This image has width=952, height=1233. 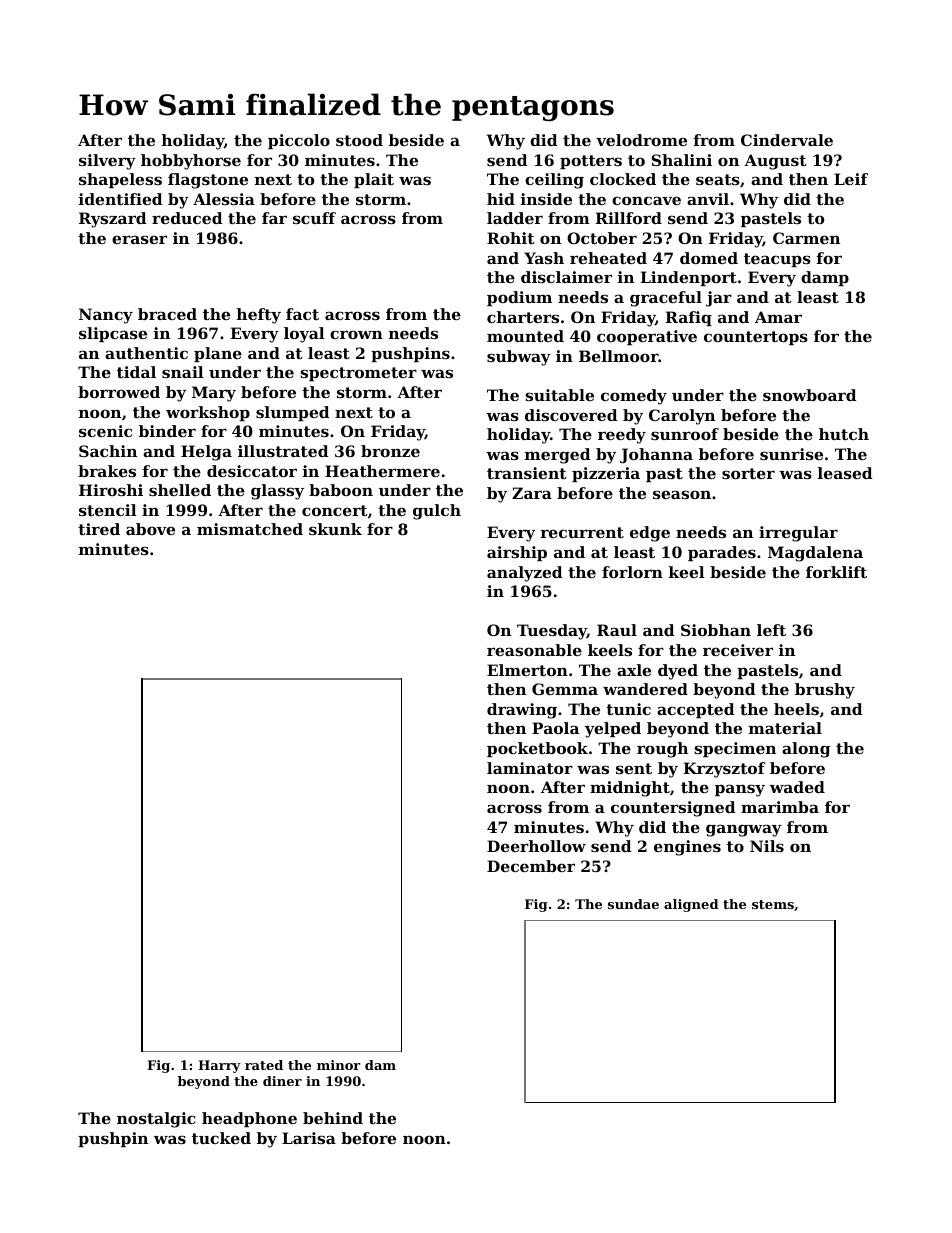 I want to click on Tuesday, so click(x=552, y=632).
